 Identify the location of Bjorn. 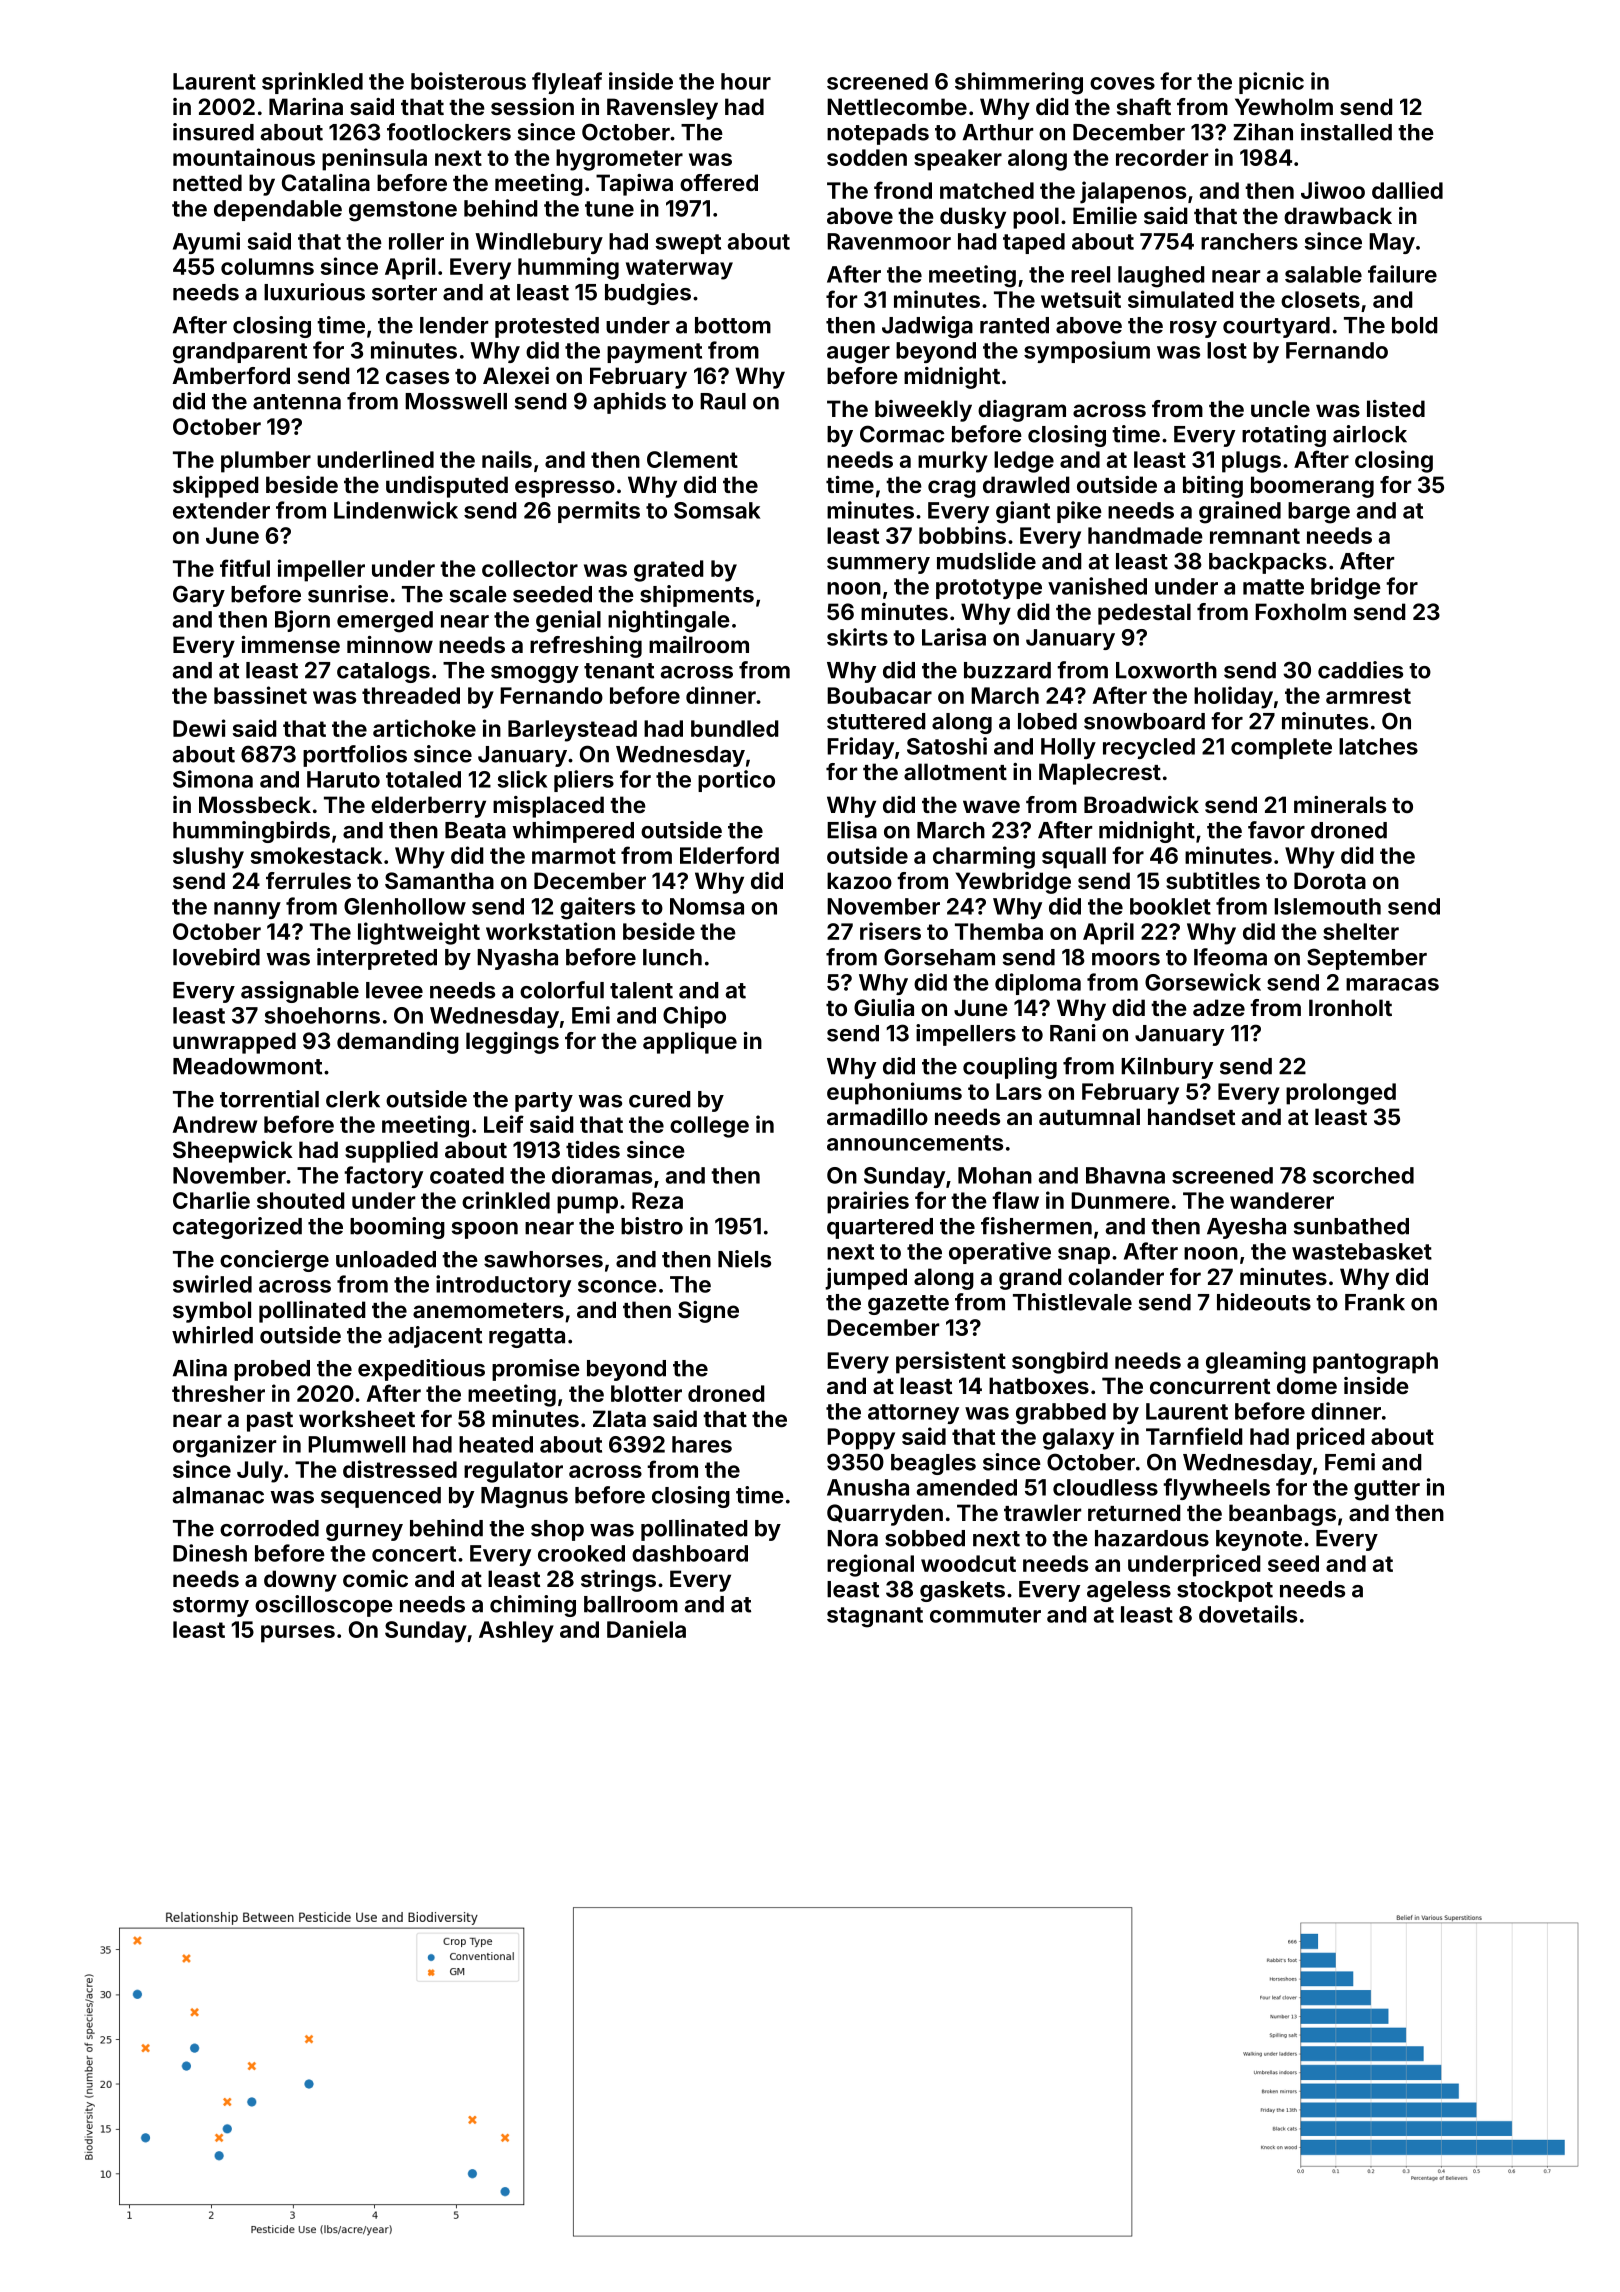
(302, 621).
